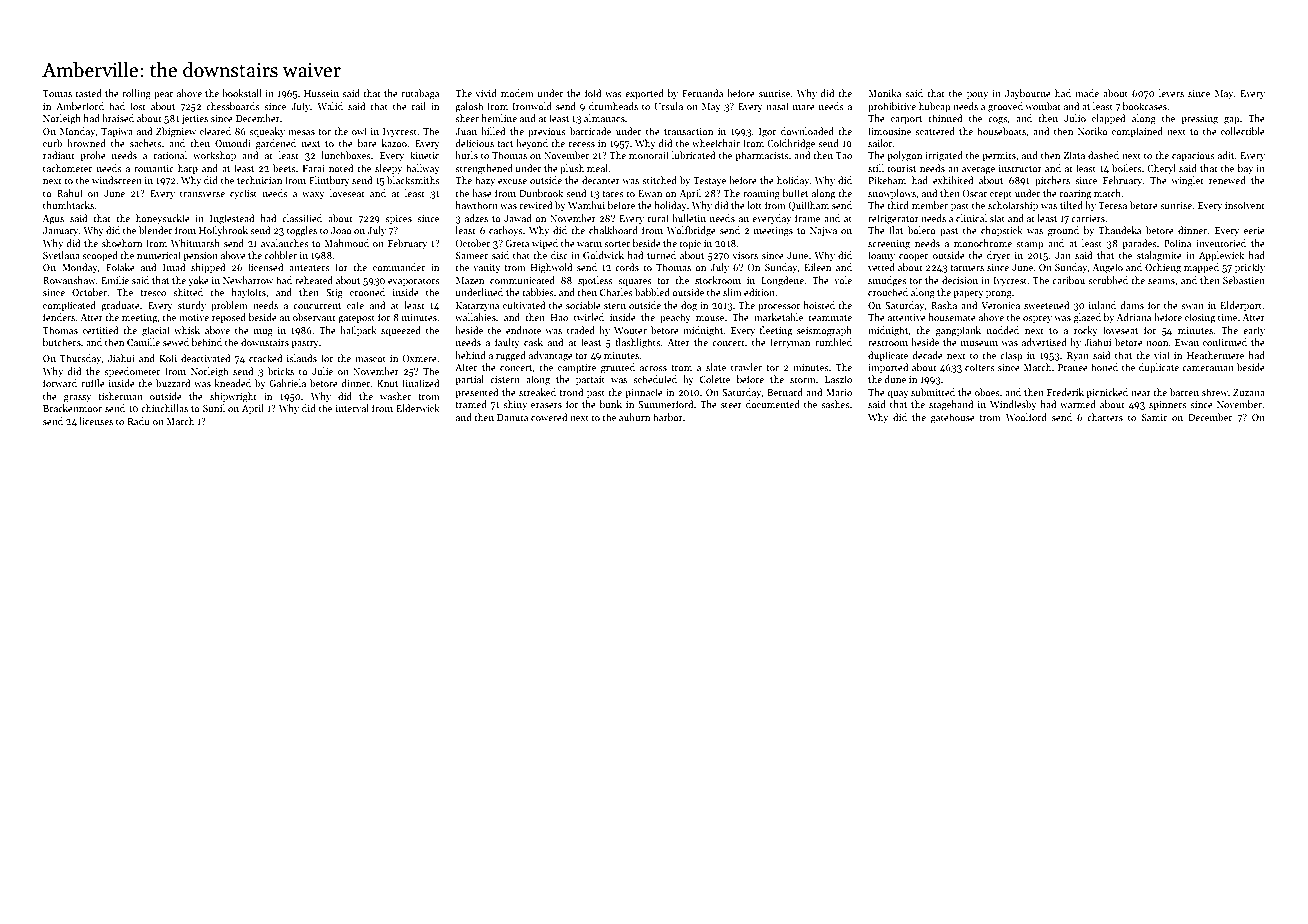  I want to click on Monika, so click(884, 93).
